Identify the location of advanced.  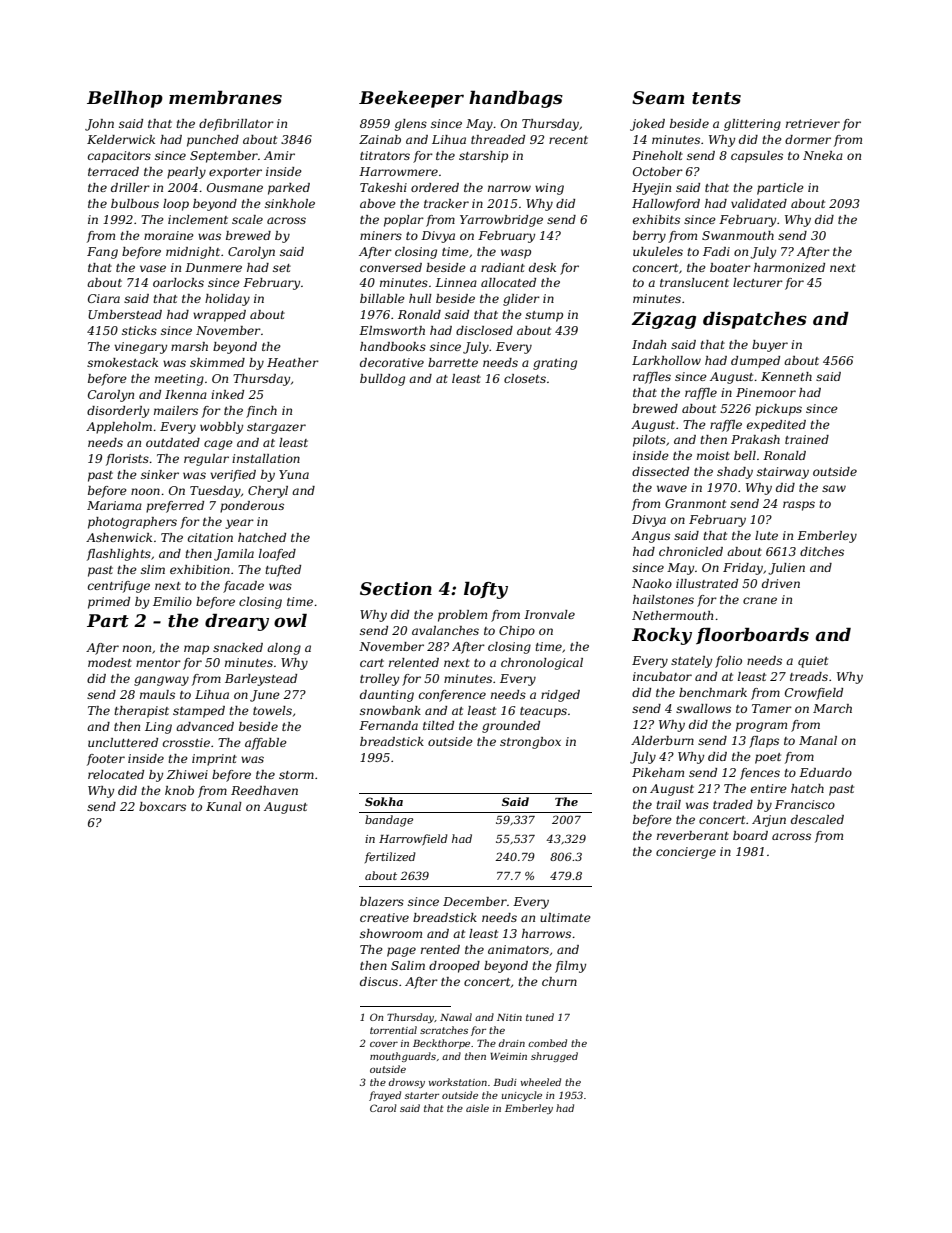
(205, 726).
